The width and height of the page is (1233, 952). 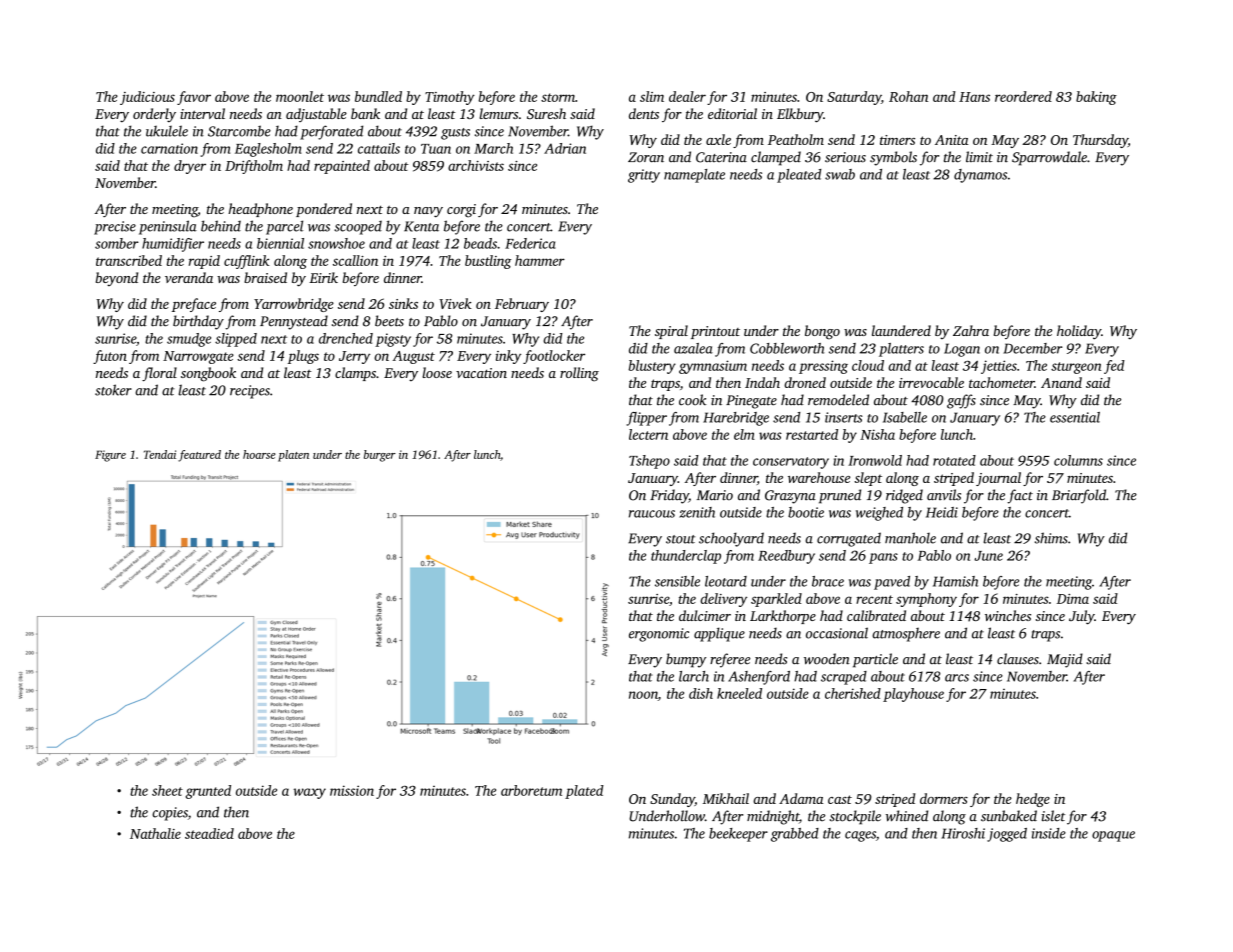 I want to click on storm, so click(x=558, y=97).
